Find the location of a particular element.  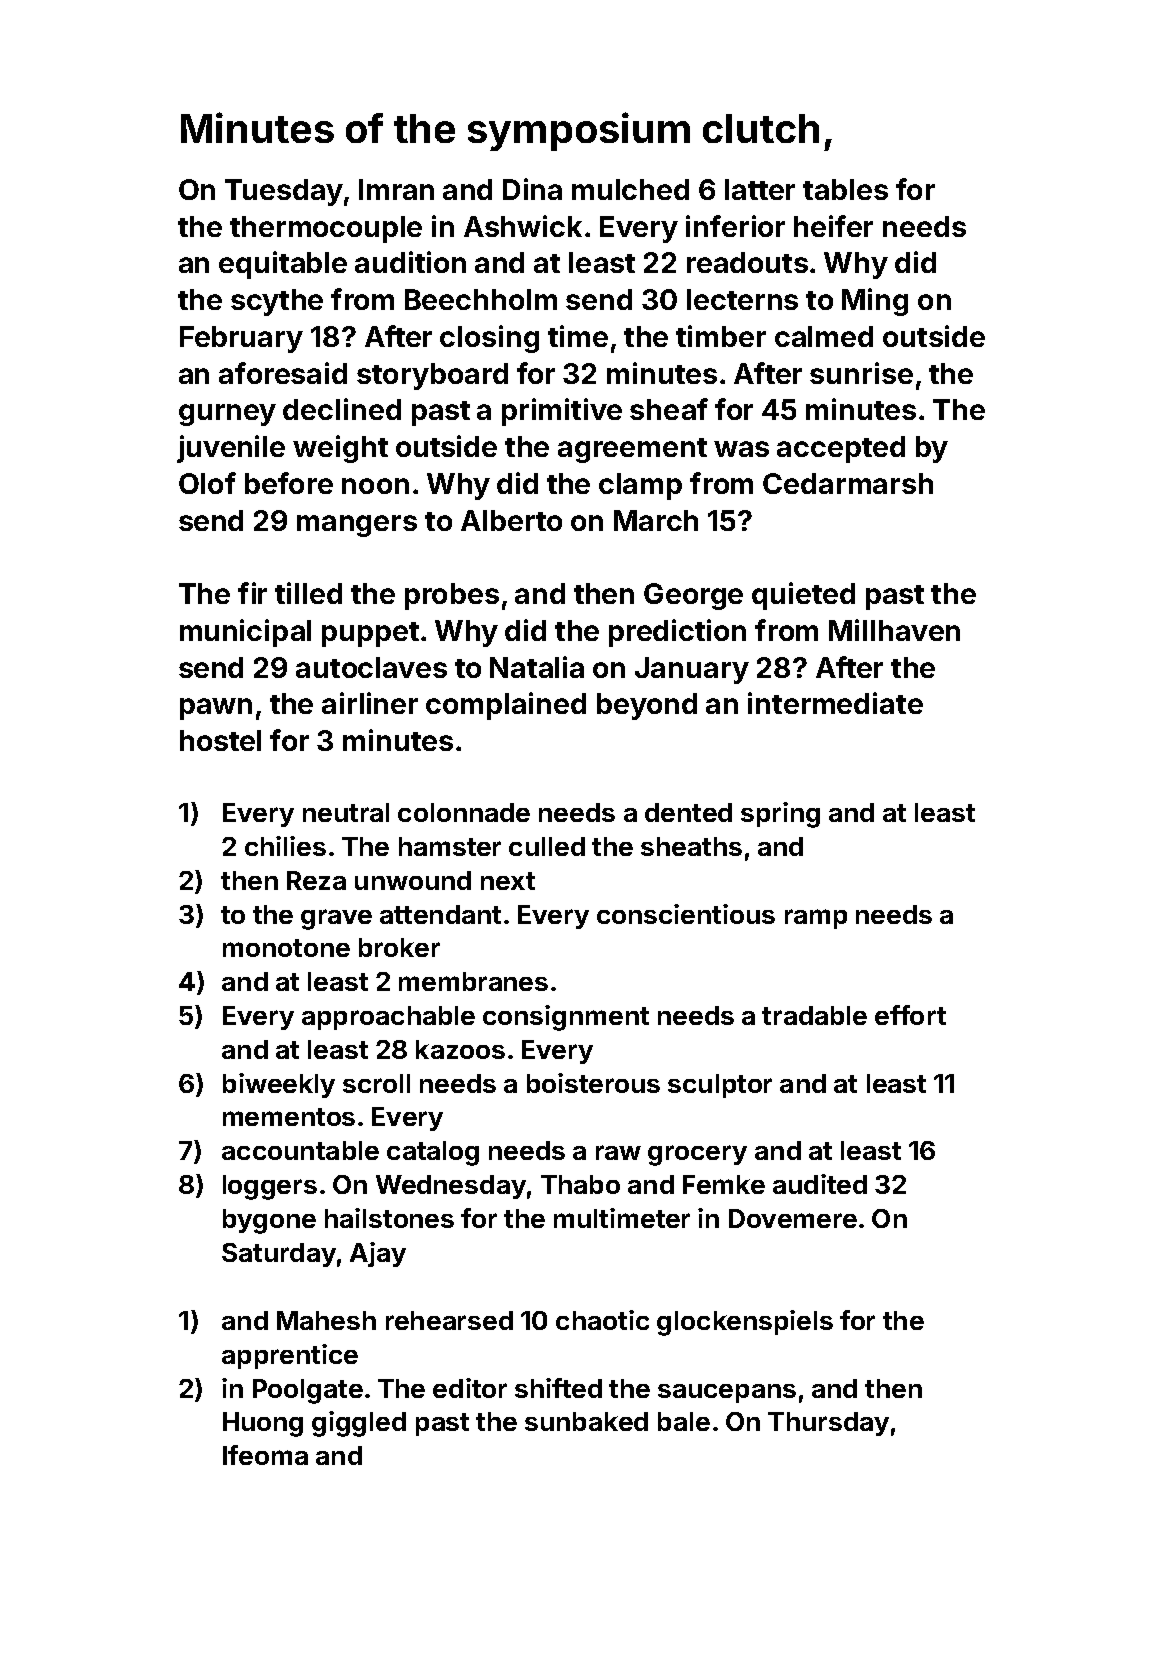

apprentice is located at coordinates (290, 1356).
